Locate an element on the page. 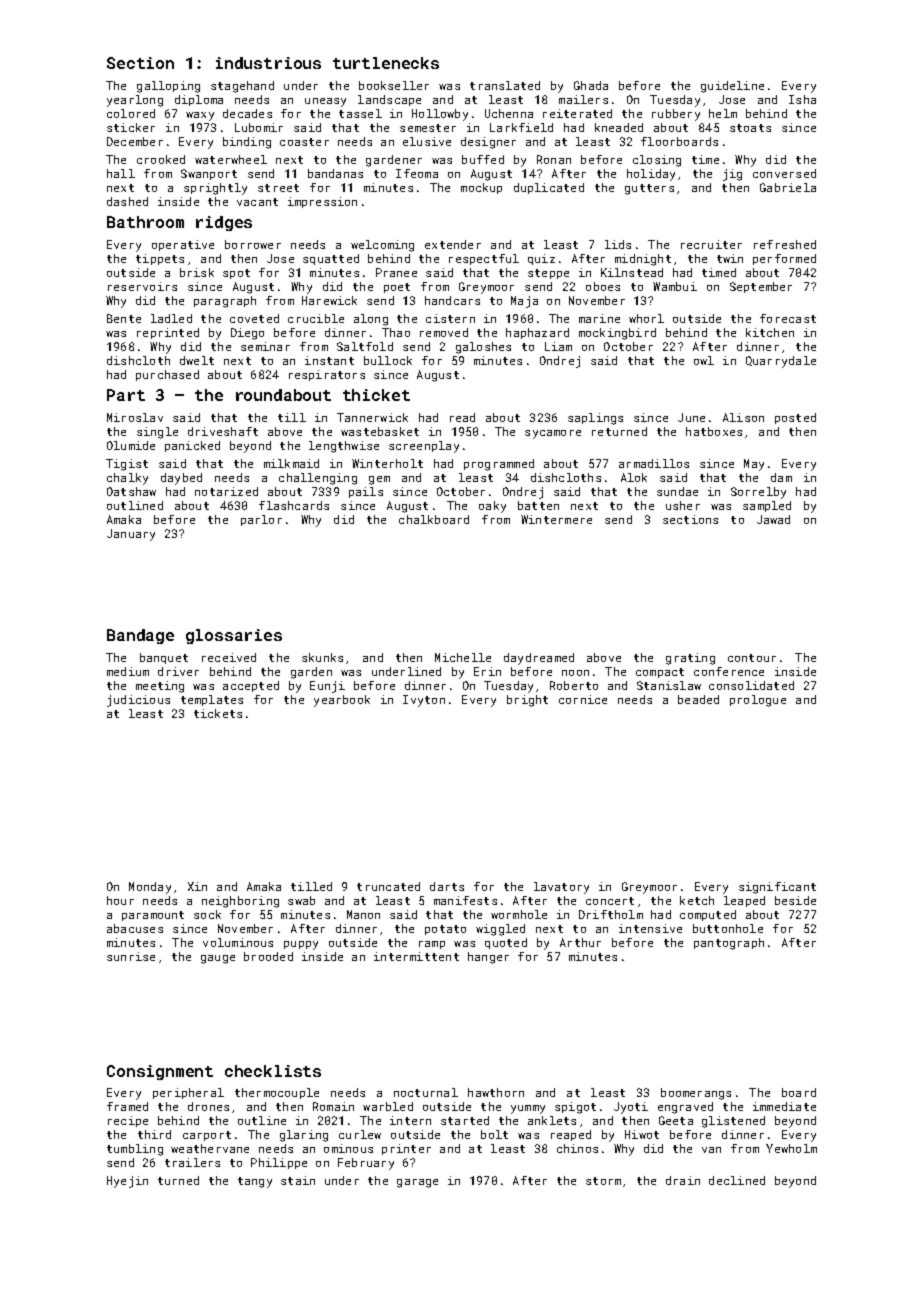  Xin is located at coordinates (197, 886).
